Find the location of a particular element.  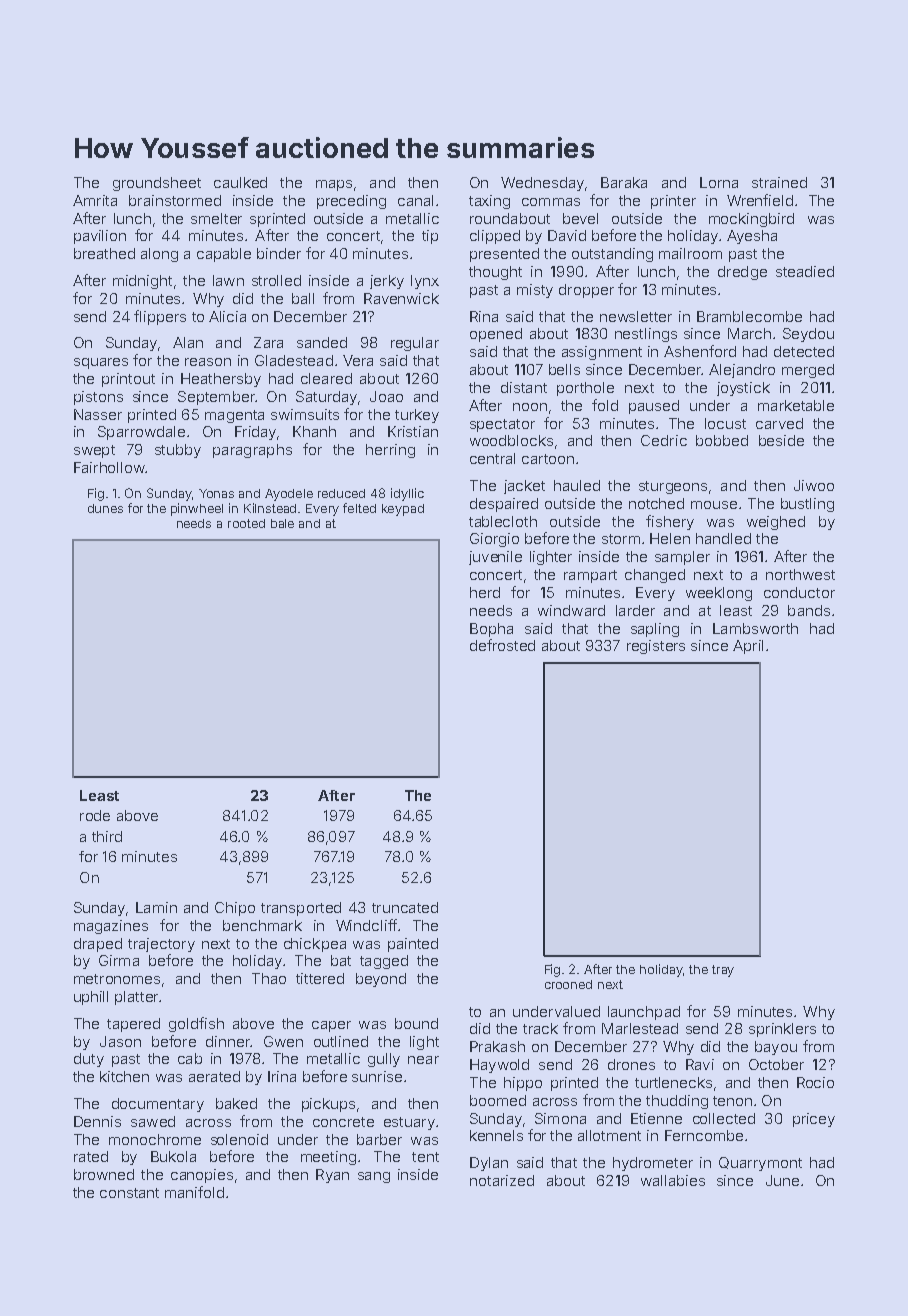

Jiwoo is located at coordinates (814, 485).
